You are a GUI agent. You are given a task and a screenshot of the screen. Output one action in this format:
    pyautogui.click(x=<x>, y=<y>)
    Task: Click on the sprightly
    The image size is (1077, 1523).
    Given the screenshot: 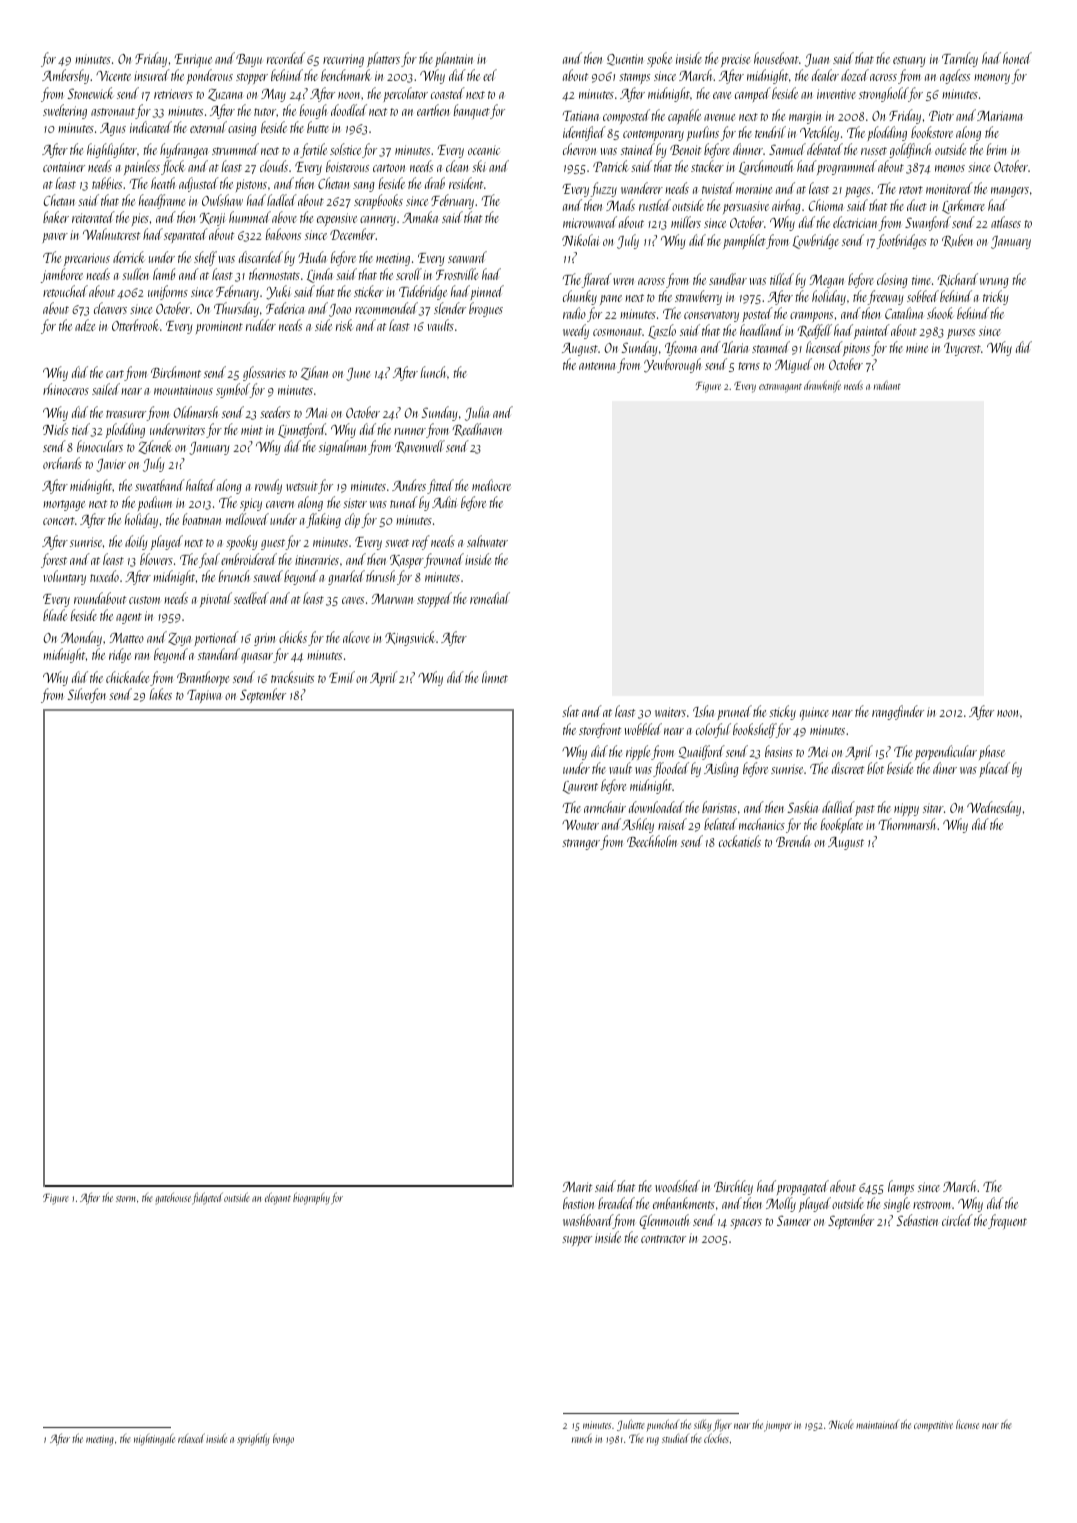 What is the action you would take?
    pyautogui.click(x=253, y=1439)
